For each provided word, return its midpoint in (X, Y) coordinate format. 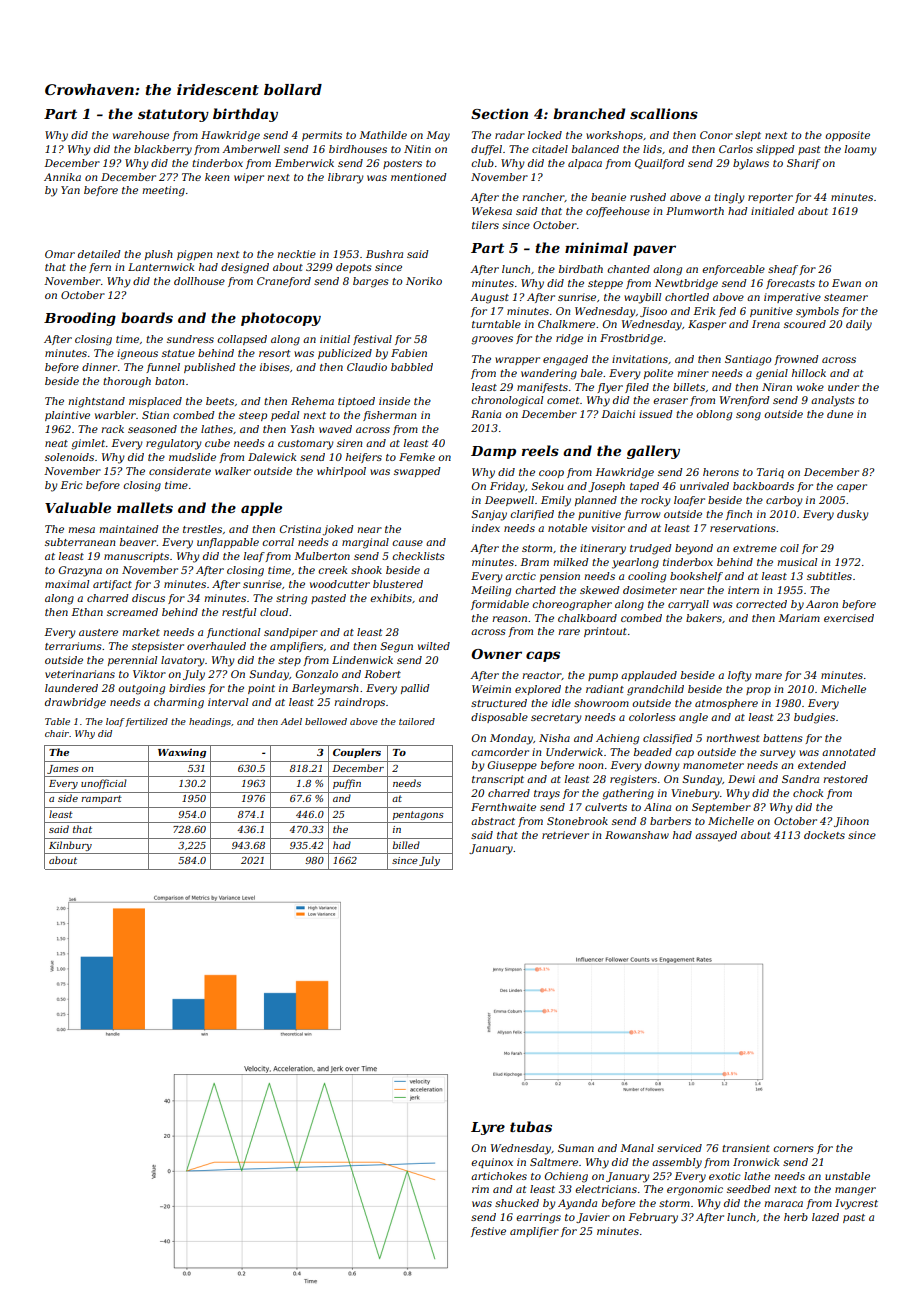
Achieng (617, 739)
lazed (825, 1217)
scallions (664, 113)
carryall (688, 605)
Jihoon (851, 822)
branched (589, 113)
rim (480, 1189)
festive (488, 1232)
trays (547, 795)
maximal (67, 584)
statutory (173, 115)
